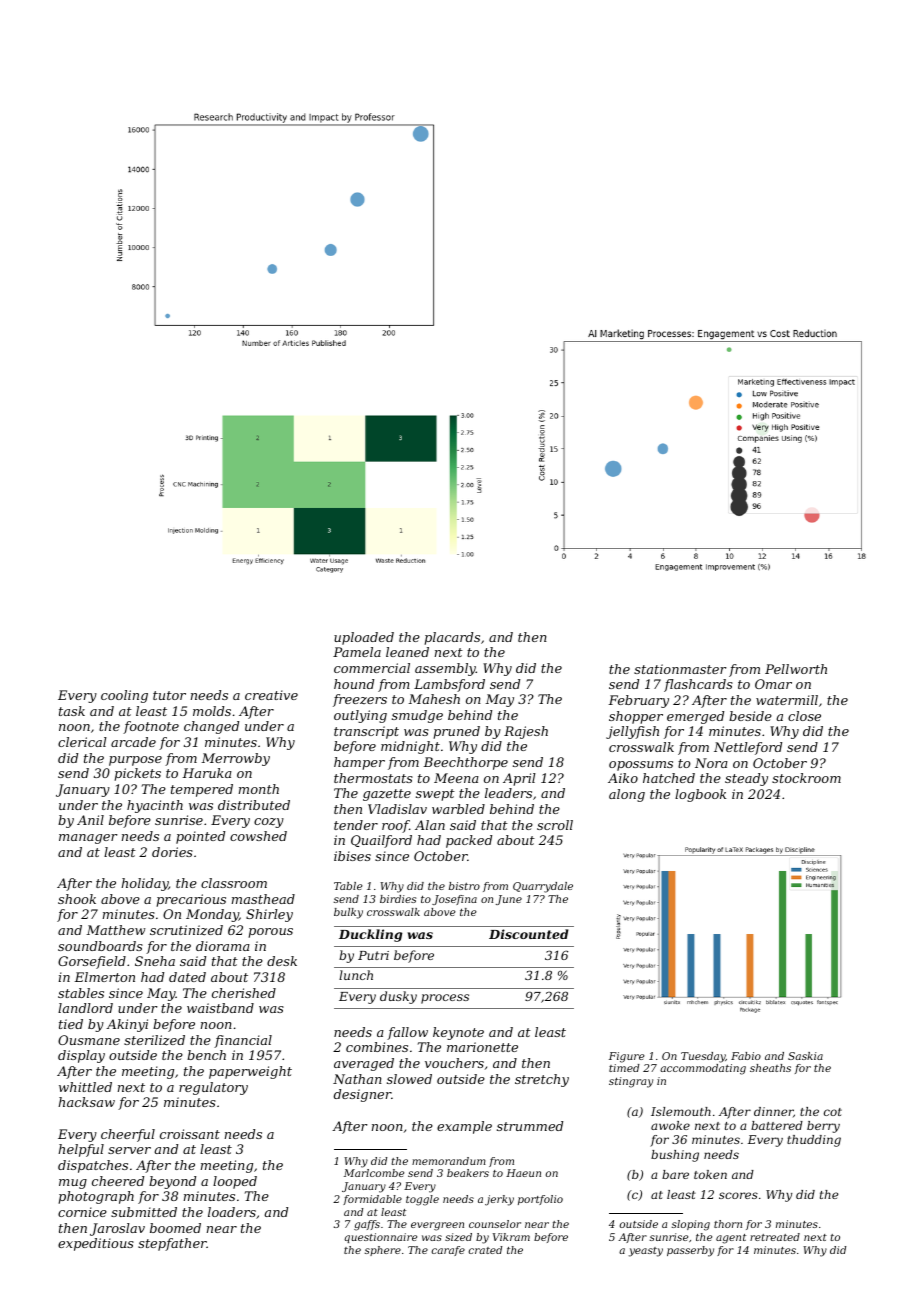  Describe the element at coordinates (137, 774) in the screenshot. I see `pickets` at that location.
